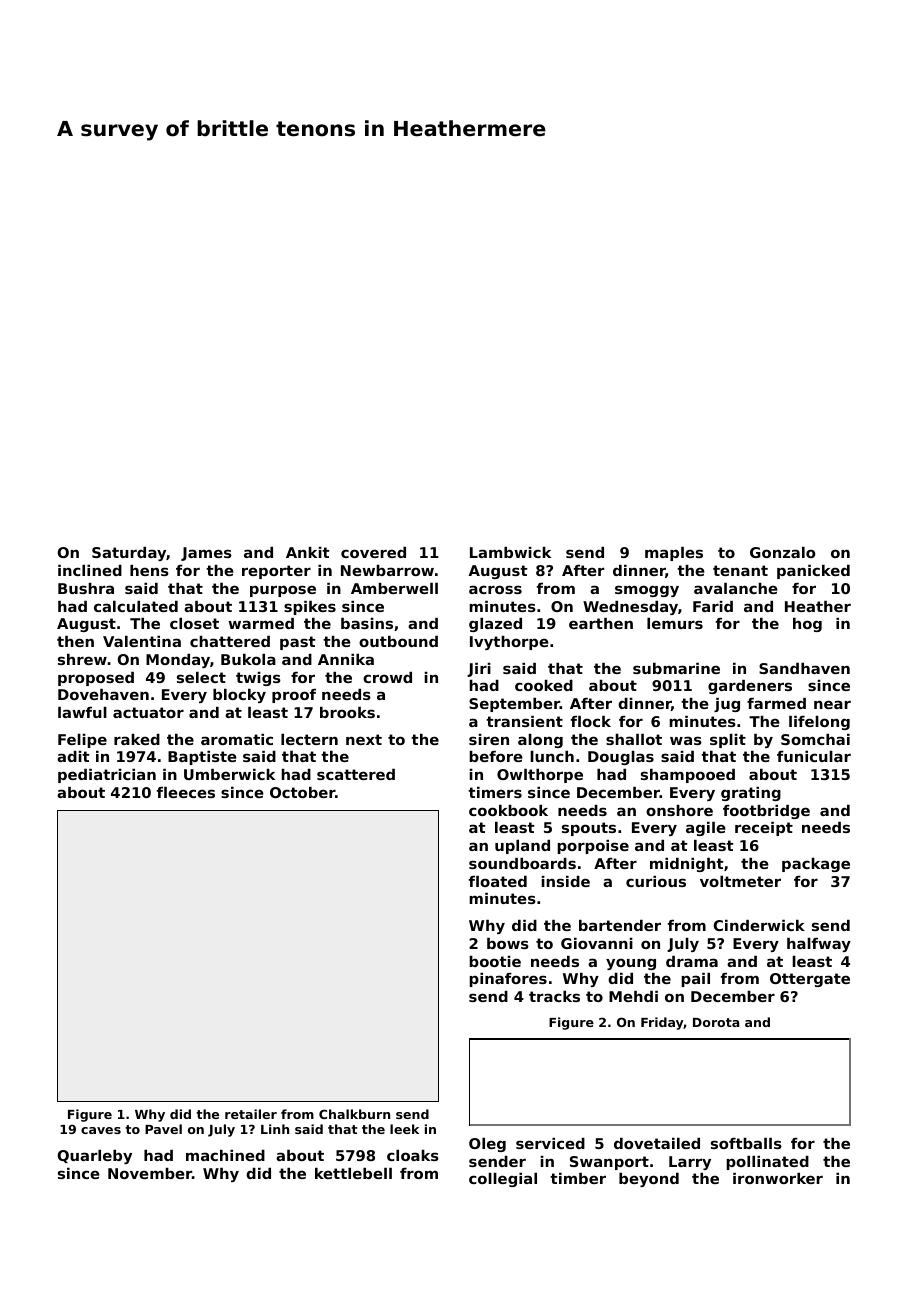 The width and height of the image is (908, 1316). Describe the element at coordinates (495, 589) in the image. I see `across` at that location.
